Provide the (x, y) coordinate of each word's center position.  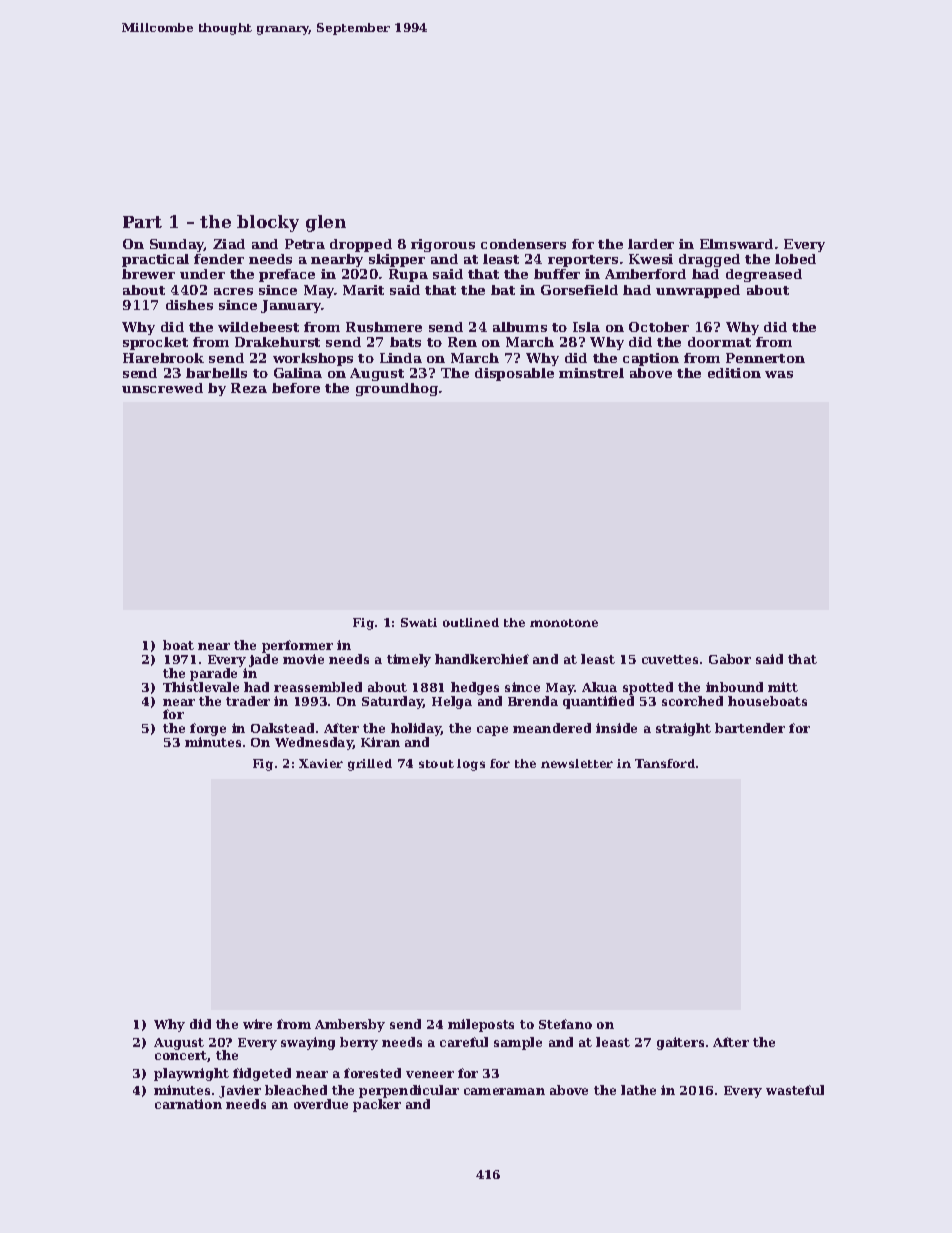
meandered (552, 728)
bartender (750, 728)
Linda (401, 358)
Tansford (665, 763)
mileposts (481, 1025)
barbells (216, 373)
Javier (240, 1091)
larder (651, 244)
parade (213, 674)
